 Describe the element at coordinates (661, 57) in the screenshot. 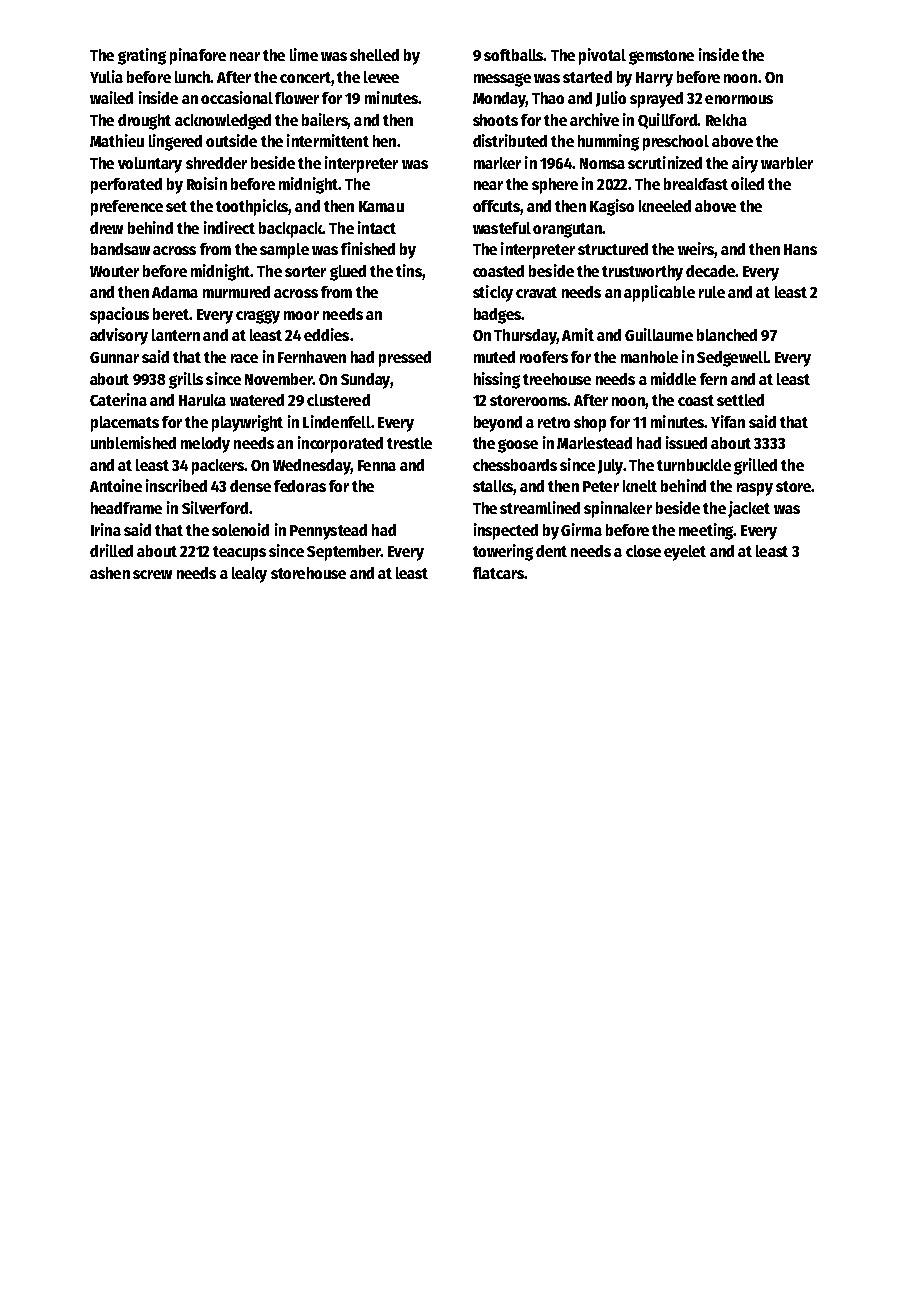

I see `gemstone` at that location.
